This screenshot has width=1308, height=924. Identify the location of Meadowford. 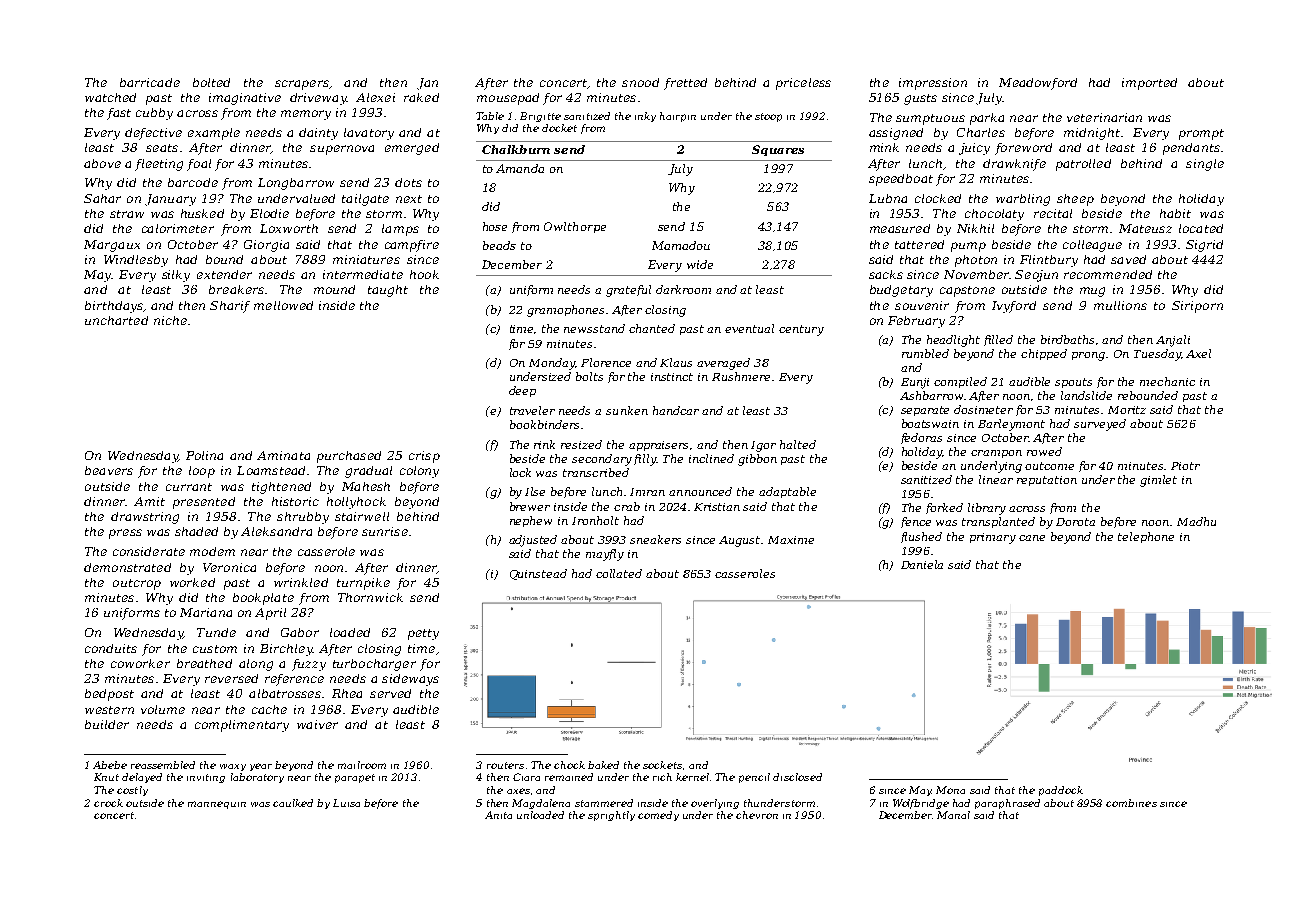
(1038, 84).
